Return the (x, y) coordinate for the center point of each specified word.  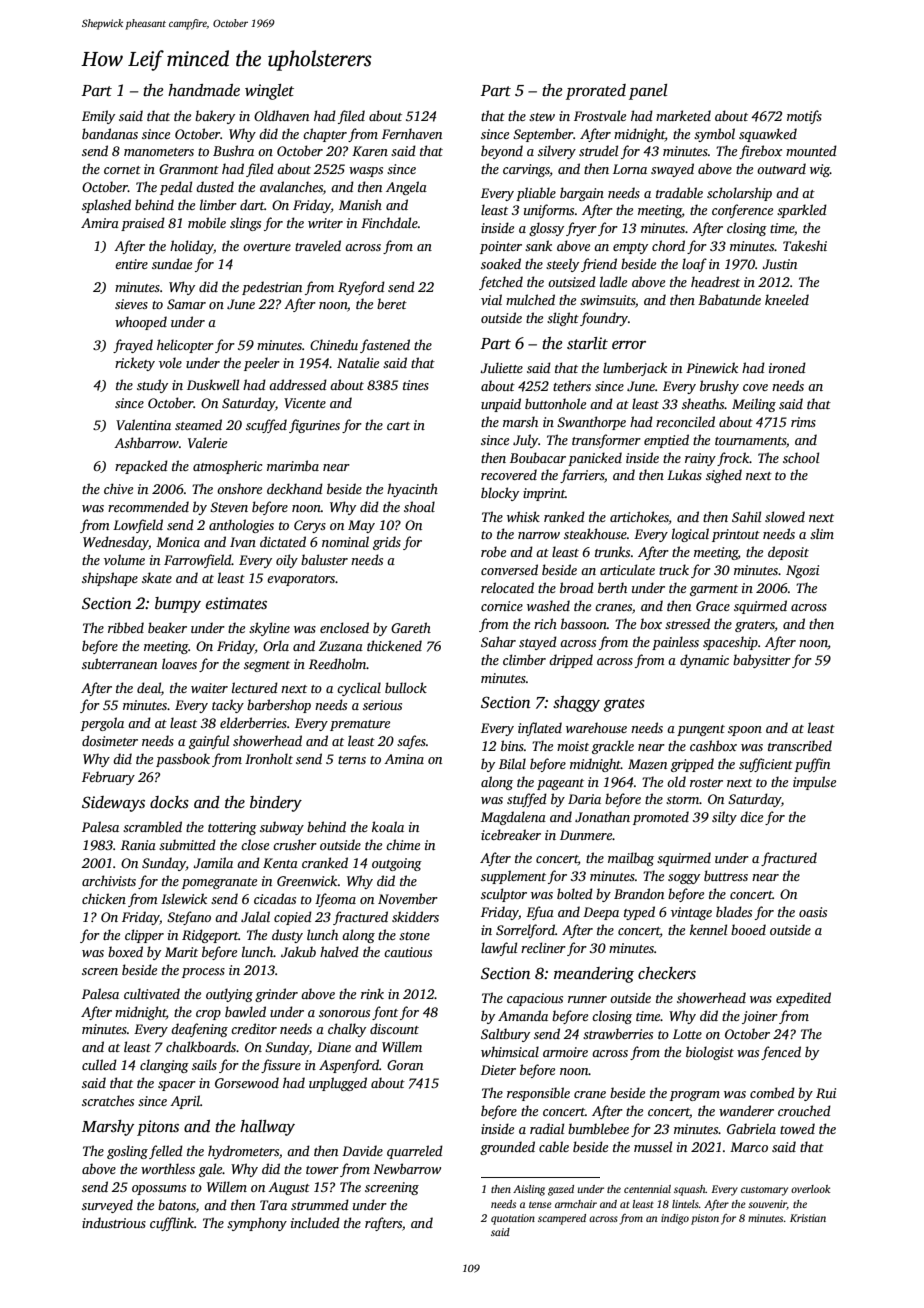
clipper (144, 936)
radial (547, 1128)
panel (648, 92)
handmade (204, 90)
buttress (726, 875)
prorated (596, 92)
